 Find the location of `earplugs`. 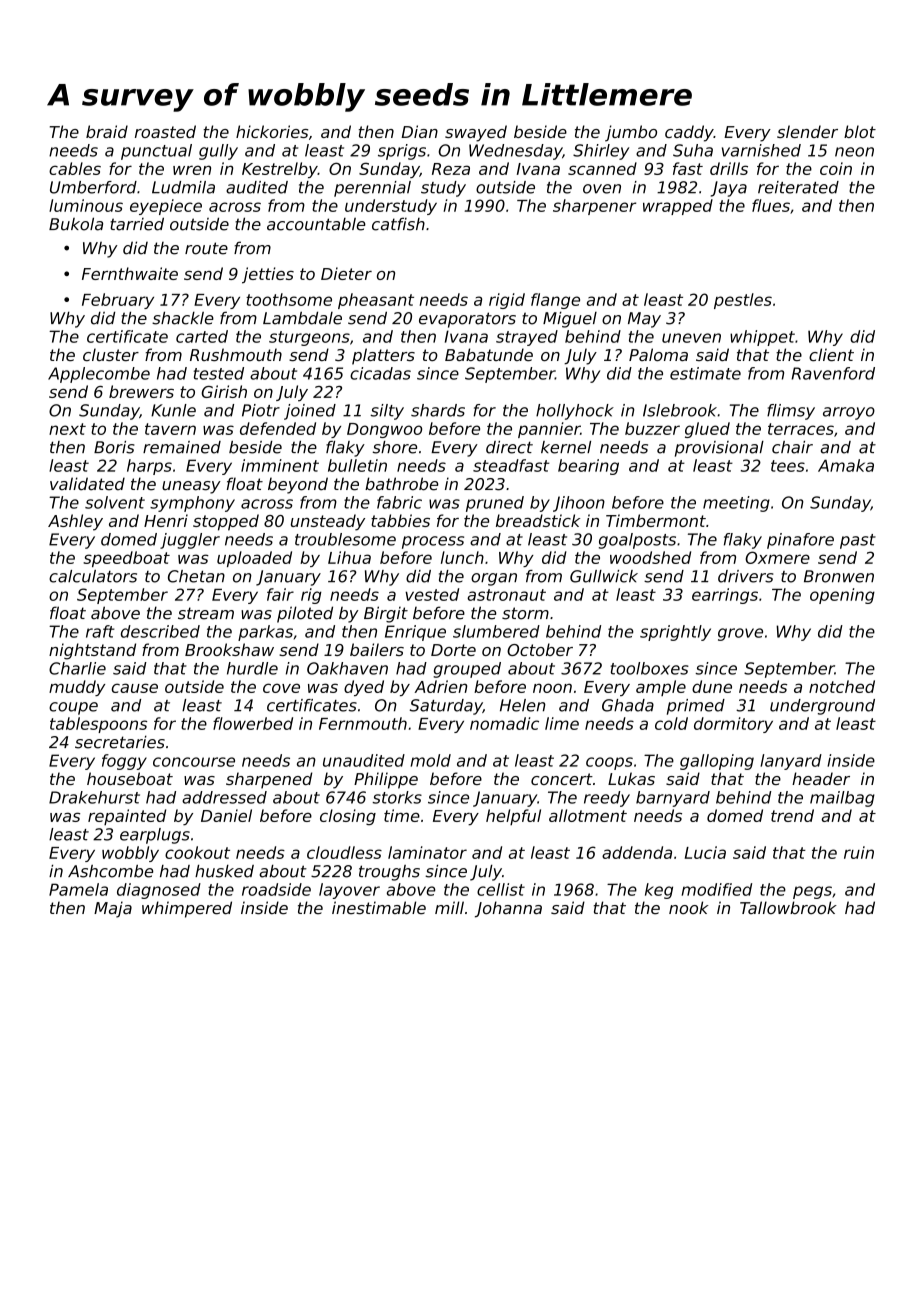

earplugs is located at coordinates (155, 836).
